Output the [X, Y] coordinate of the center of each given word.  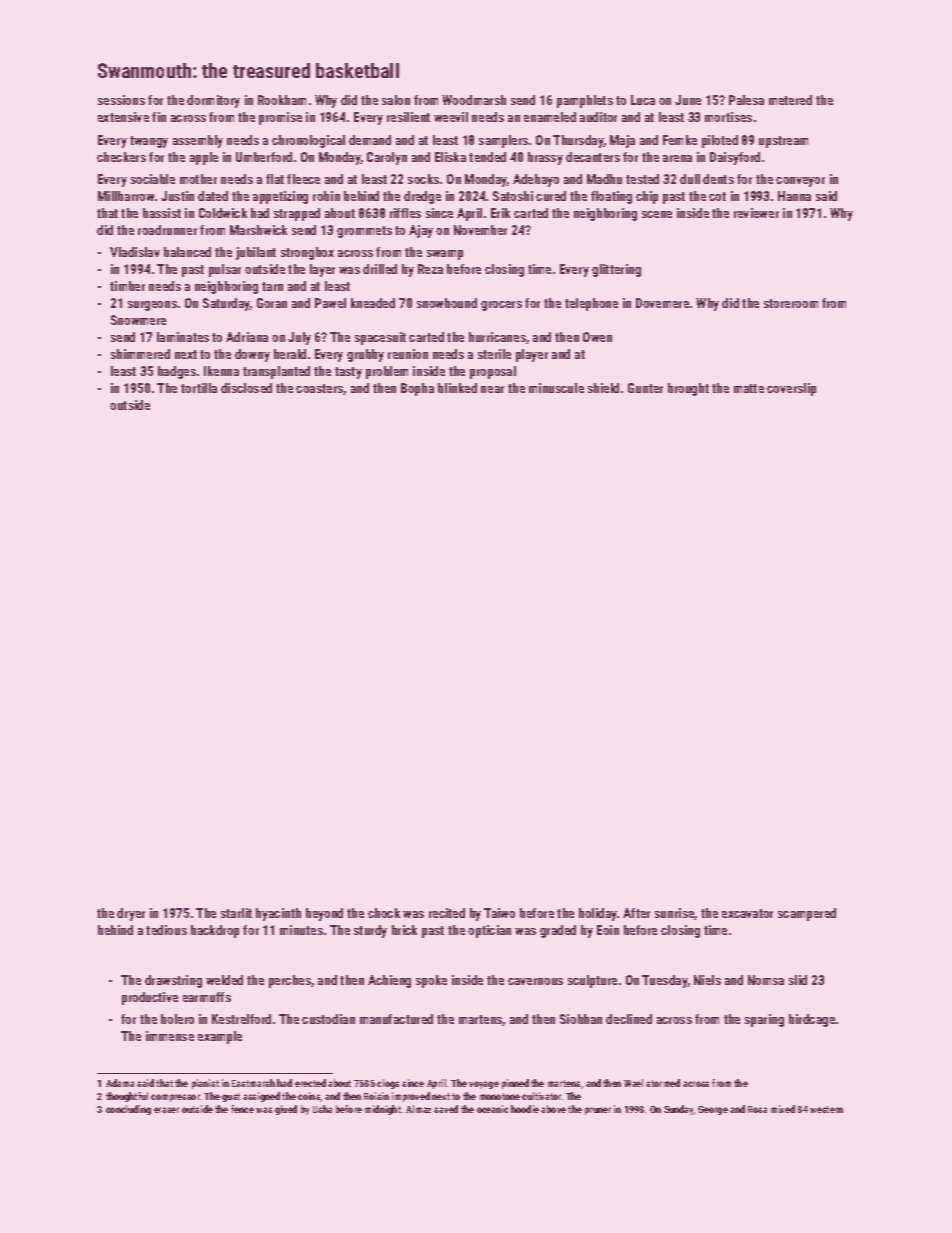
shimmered [140, 354]
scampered [807, 914]
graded [558, 931]
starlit [236, 913]
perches [290, 981]
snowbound [447, 303]
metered [790, 100]
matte [749, 388]
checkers [121, 157]
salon [396, 100]
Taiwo [499, 913]
